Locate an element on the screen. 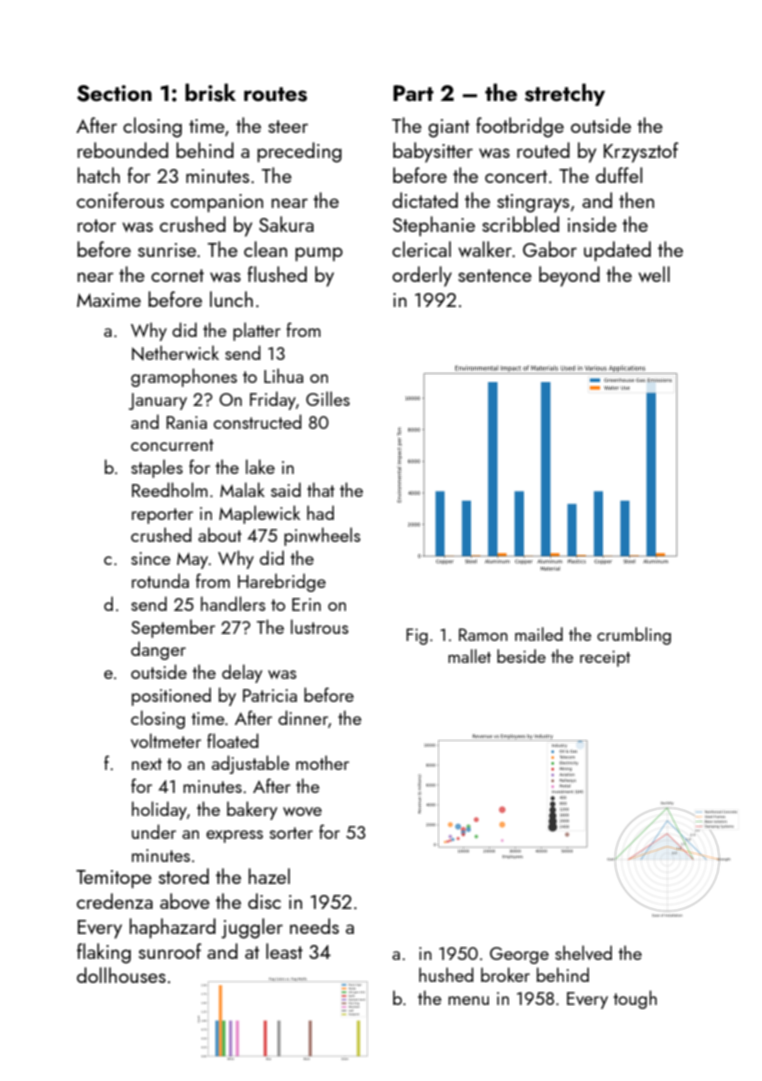 The width and height of the screenshot is (762, 1081). Krzysztof is located at coordinates (641, 152).
